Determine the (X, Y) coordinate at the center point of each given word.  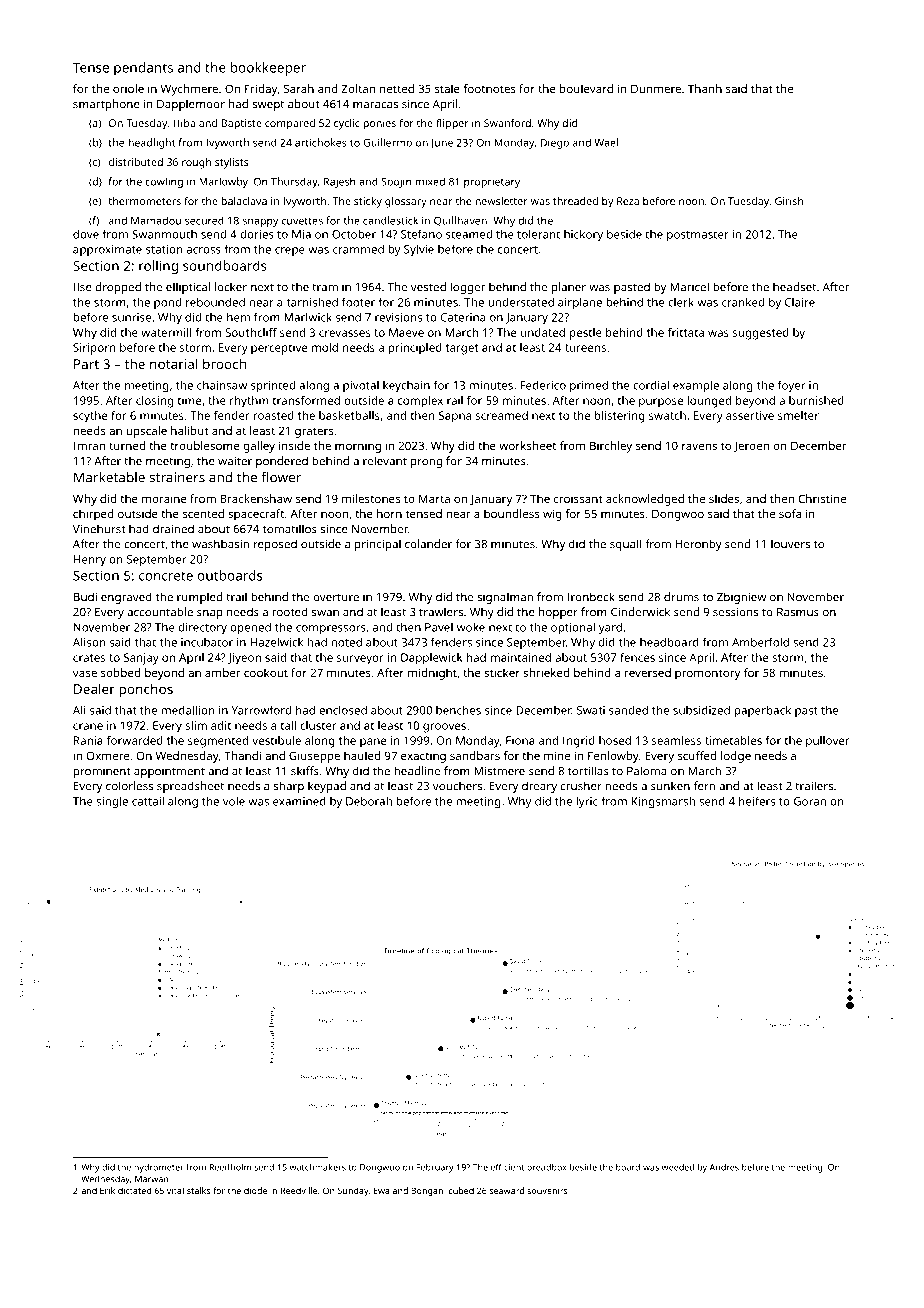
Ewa (382, 1190)
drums (681, 597)
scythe (90, 417)
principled (415, 349)
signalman (505, 598)
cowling (164, 182)
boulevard (586, 88)
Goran (810, 801)
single (112, 802)
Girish (789, 201)
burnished (816, 400)
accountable (160, 612)
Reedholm (230, 1167)
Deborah (369, 801)
